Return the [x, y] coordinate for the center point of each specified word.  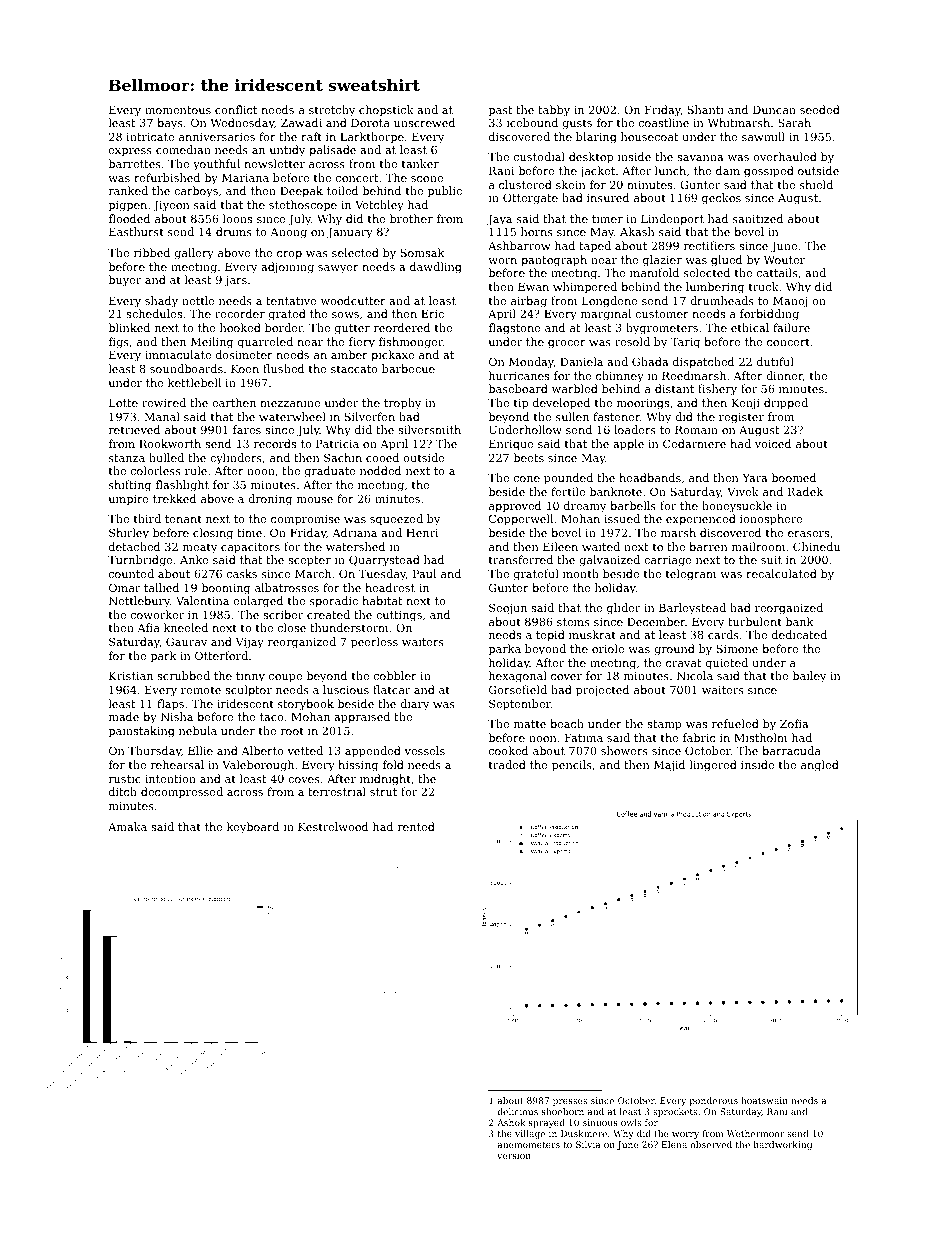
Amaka [127, 826]
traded [507, 764]
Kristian [131, 676]
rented [416, 826]
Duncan [774, 110]
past [500, 111]
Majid [669, 766]
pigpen [128, 206]
